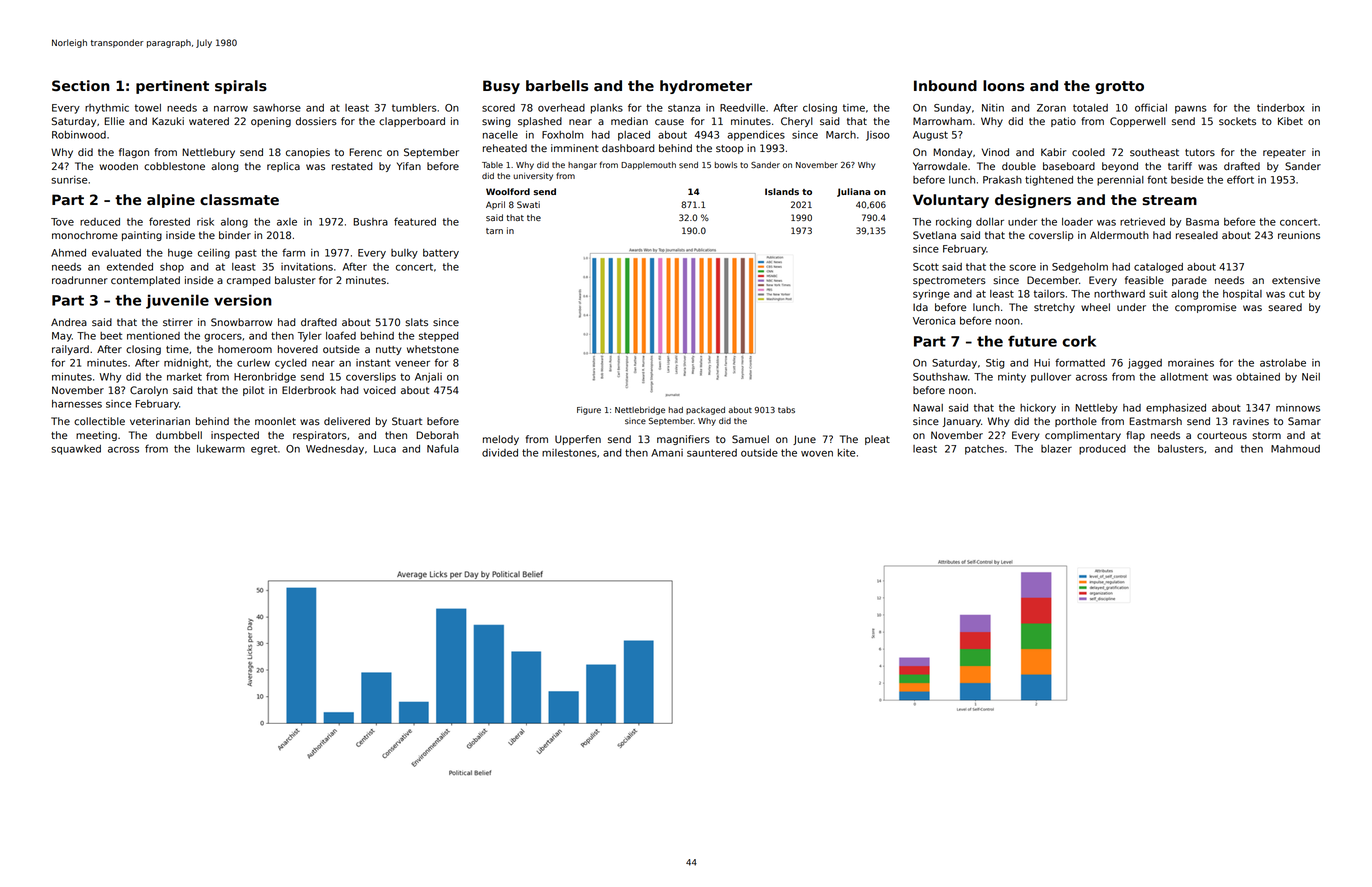 The image size is (1372, 887). Describe the element at coordinates (235, 235) in the document. I see `binder` at that location.
